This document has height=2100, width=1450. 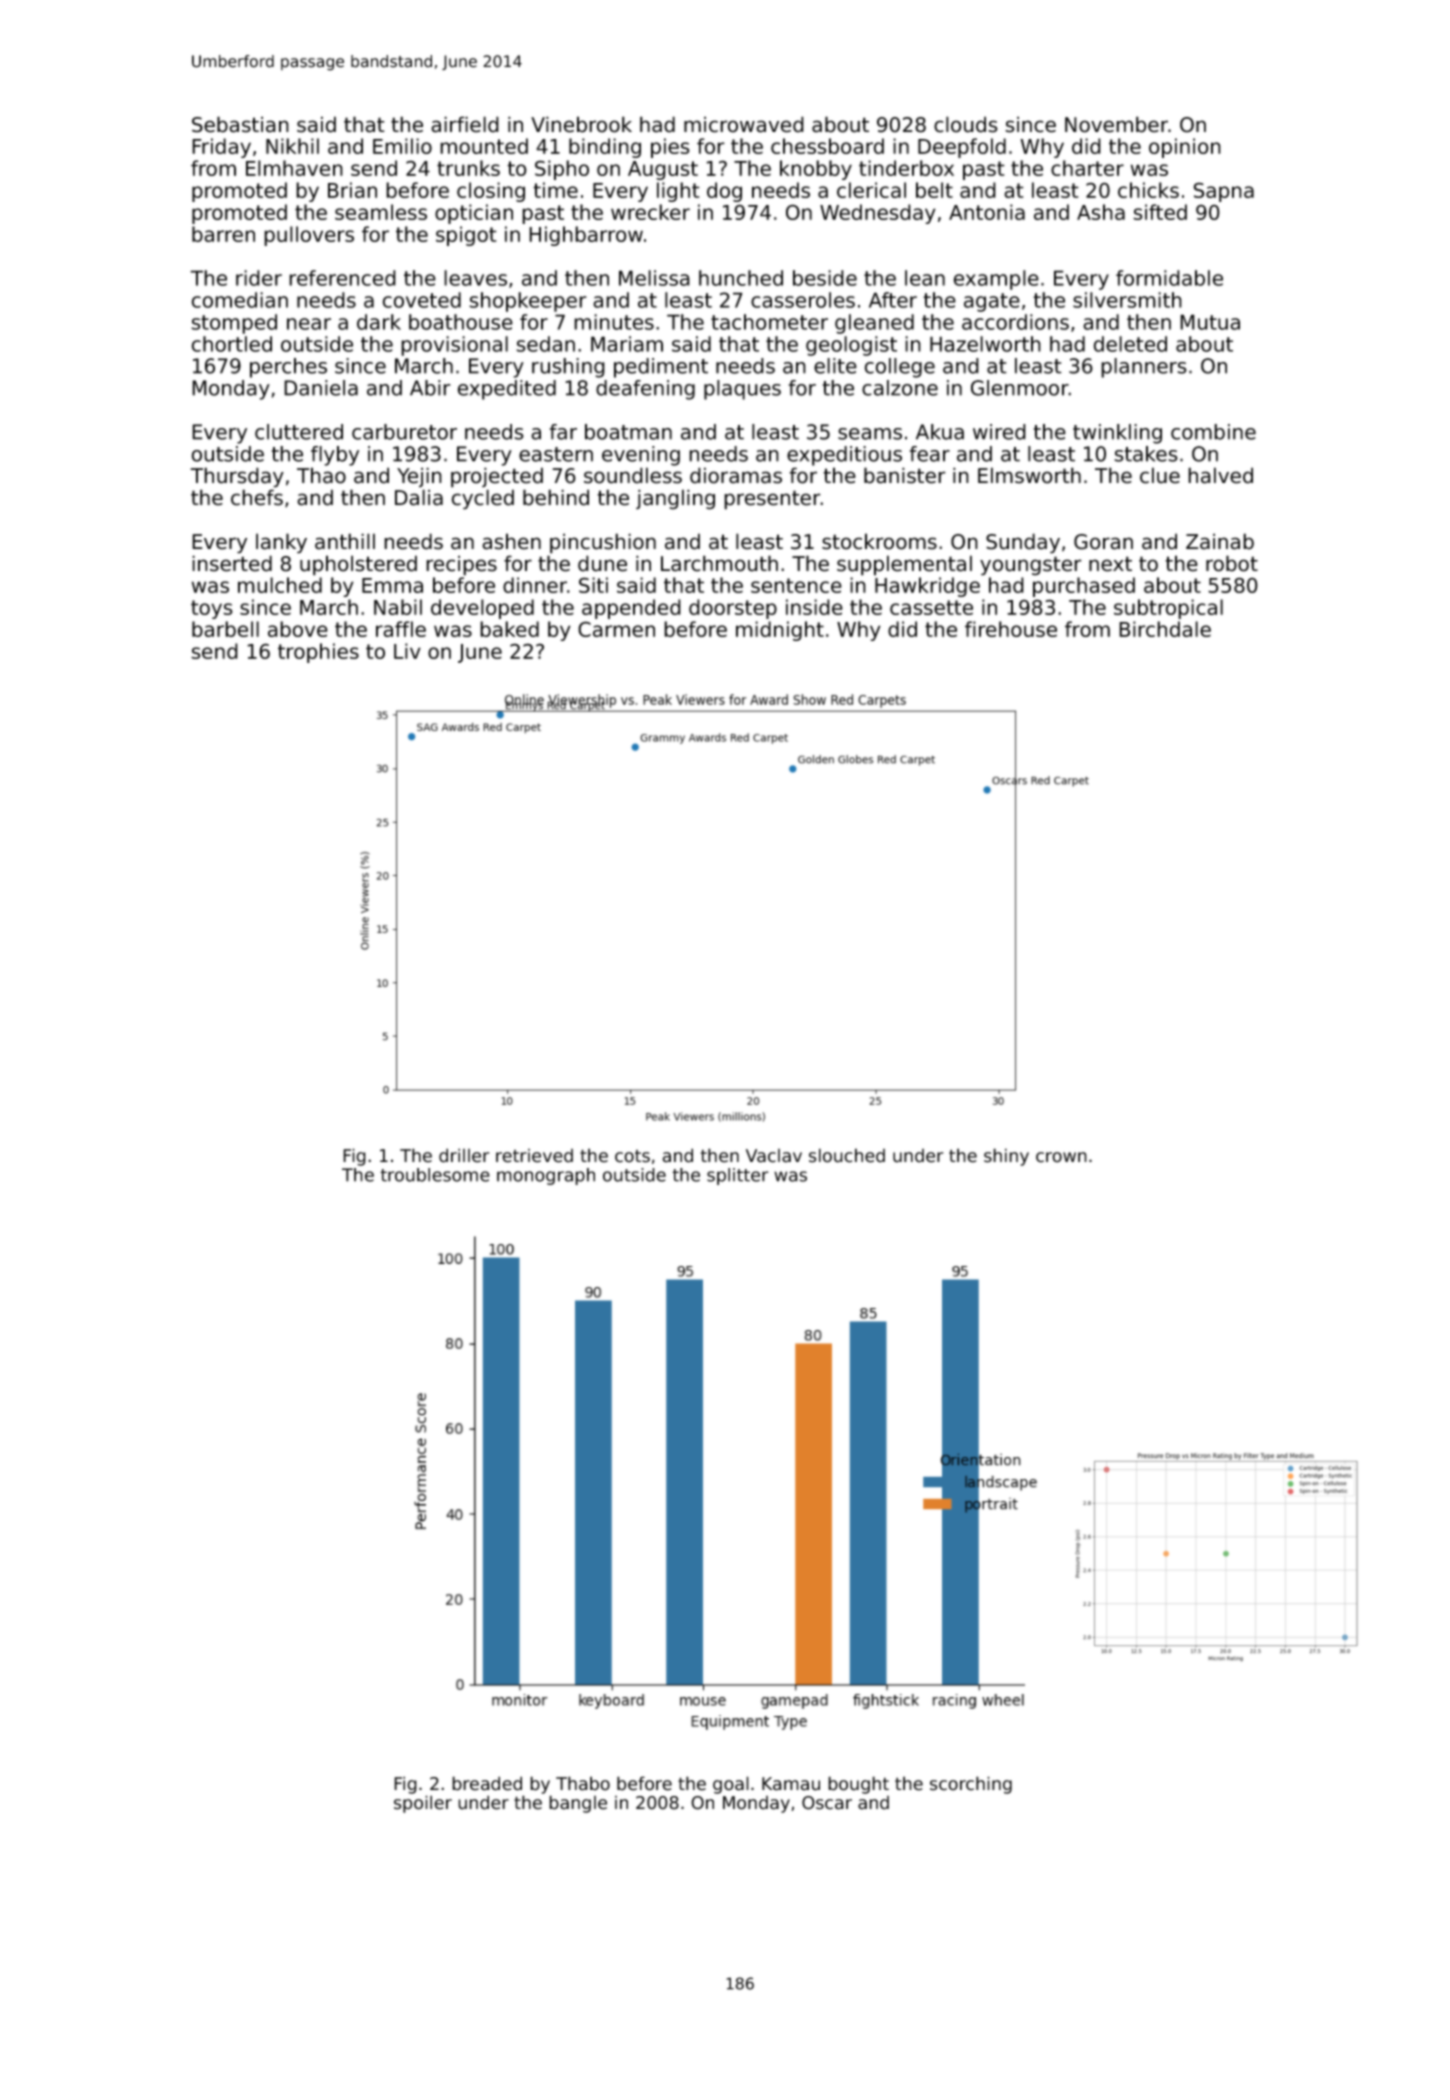 I want to click on microwaved, so click(x=744, y=124).
